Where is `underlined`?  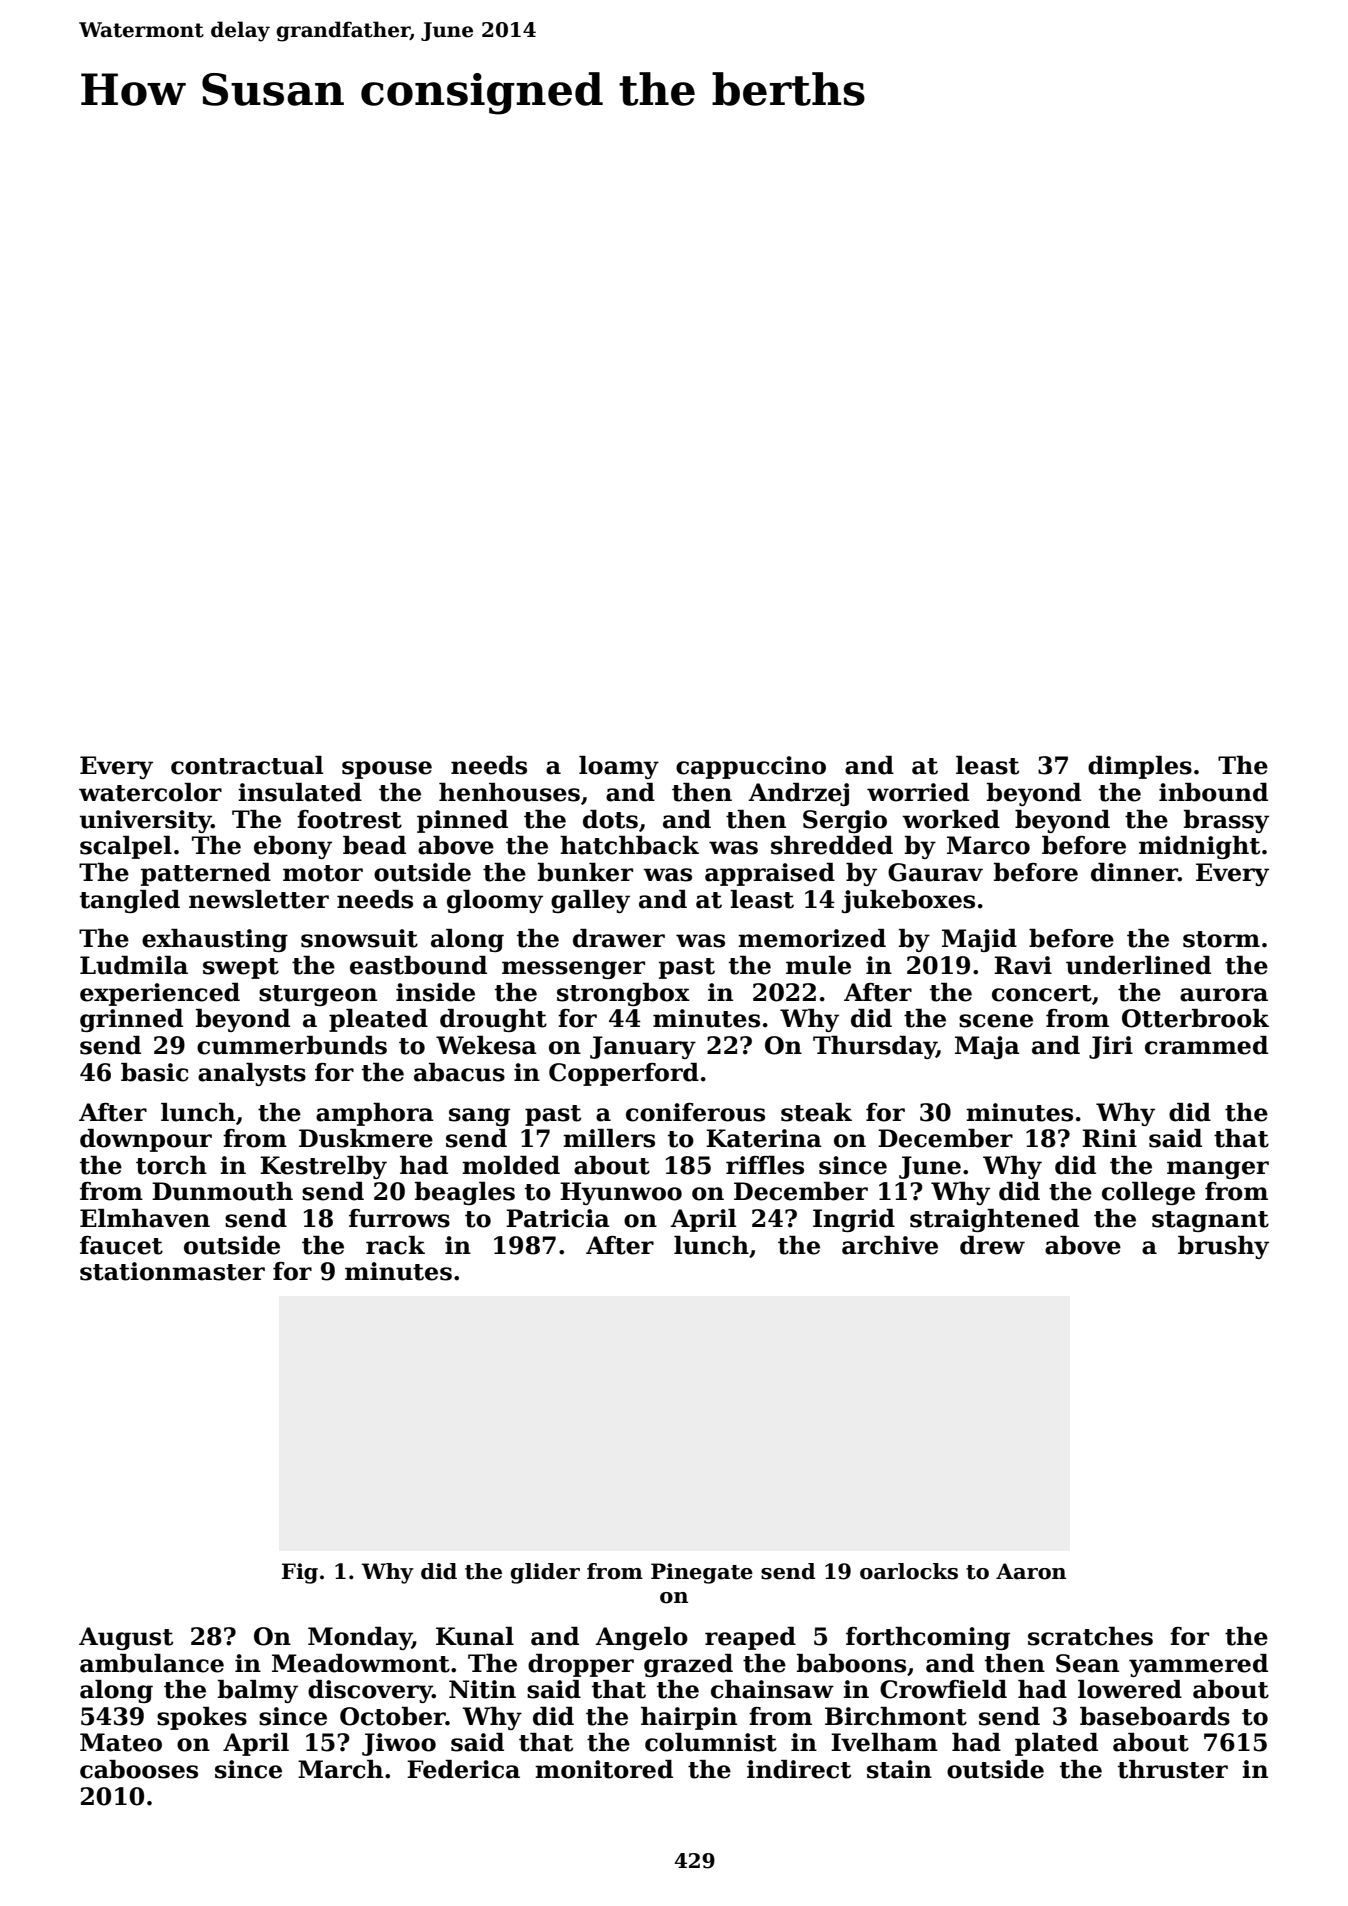
underlined is located at coordinates (1138, 965).
